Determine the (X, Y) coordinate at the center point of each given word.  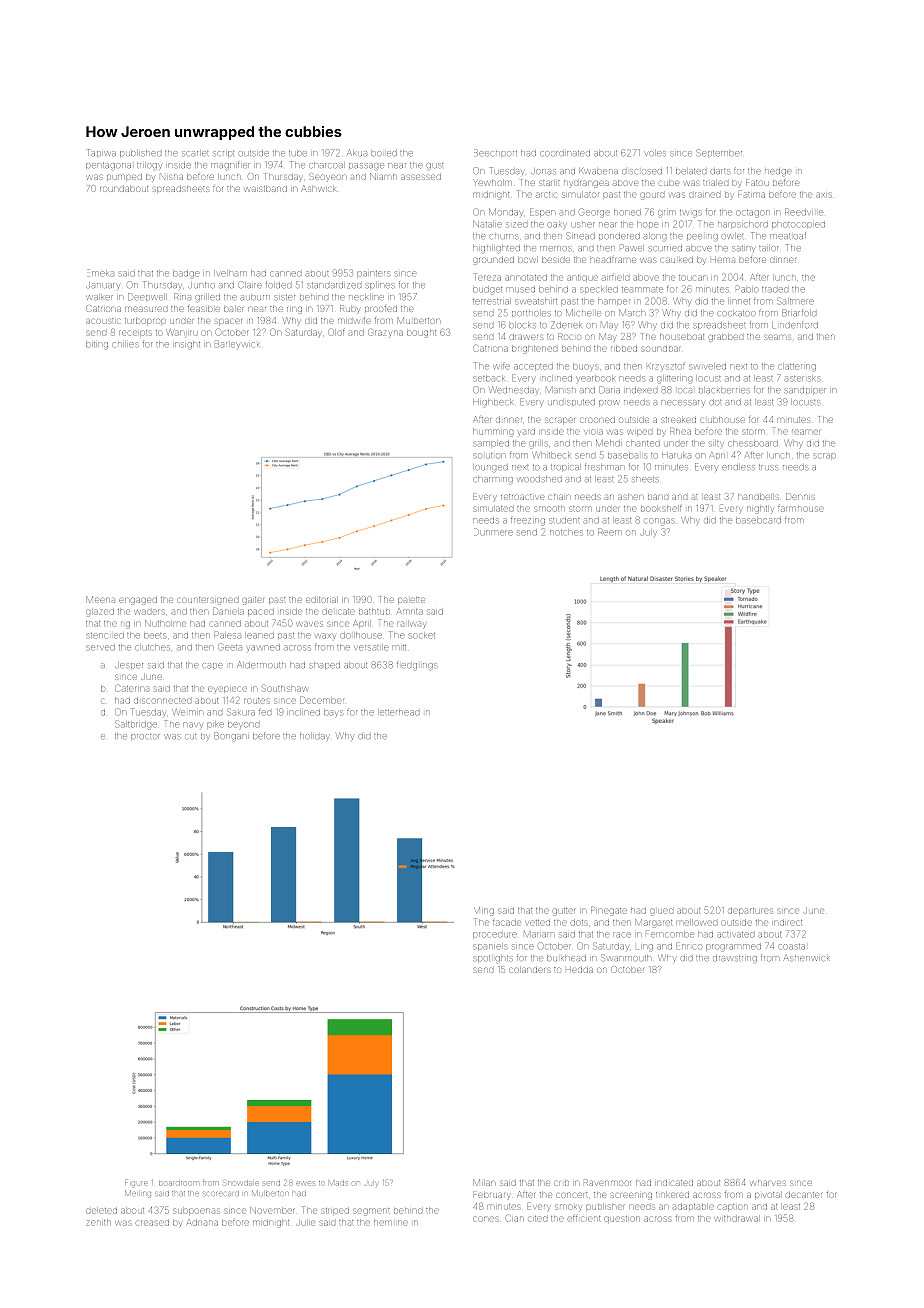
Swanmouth (626, 958)
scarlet (195, 153)
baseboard (758, 520)
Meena (100, 599)
